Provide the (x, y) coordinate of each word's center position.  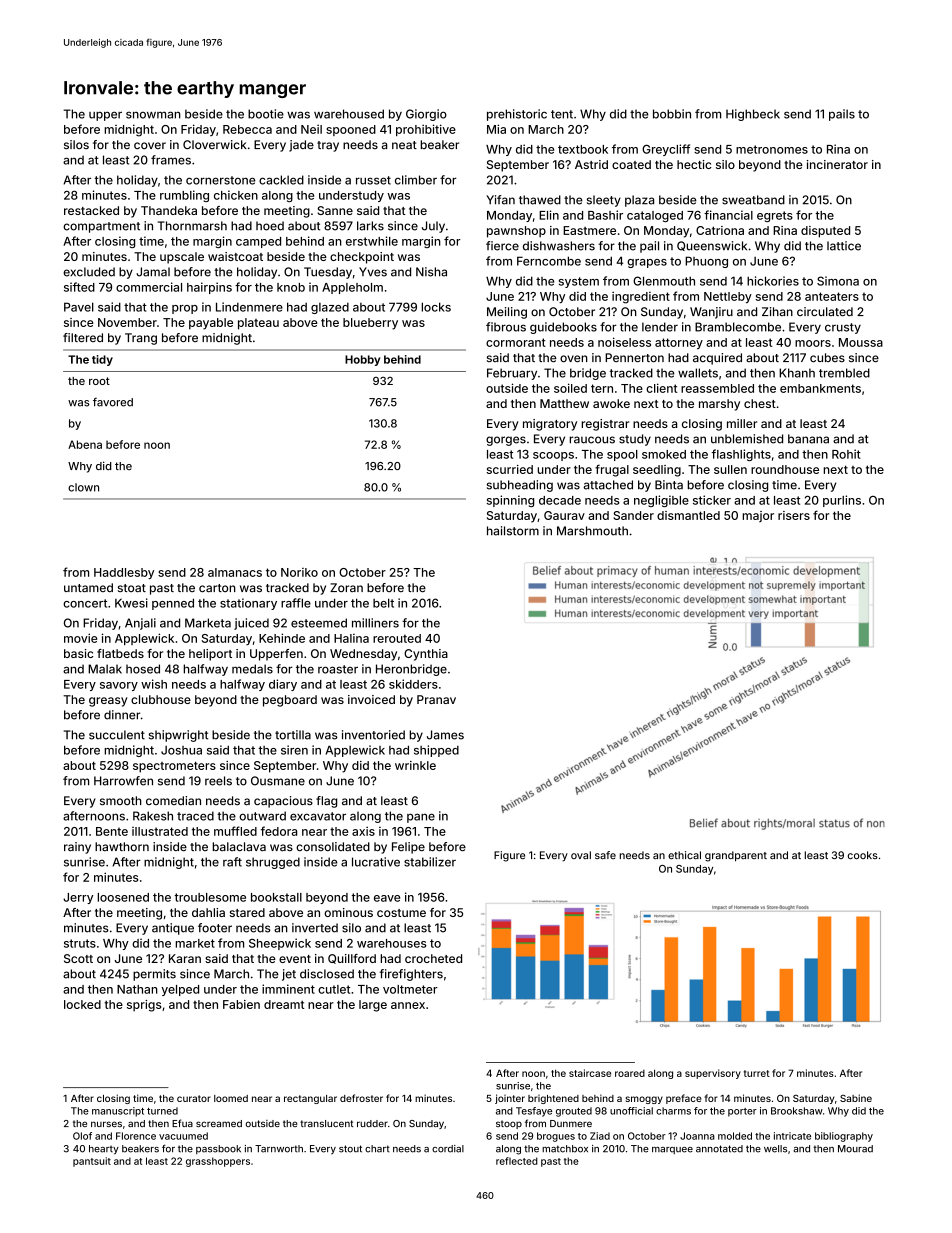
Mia (496, 129)
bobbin (672, 114)
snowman (153, 115)
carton (217, 588)
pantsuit (92, 1162)
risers (794, 515)
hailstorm (513, 531)
